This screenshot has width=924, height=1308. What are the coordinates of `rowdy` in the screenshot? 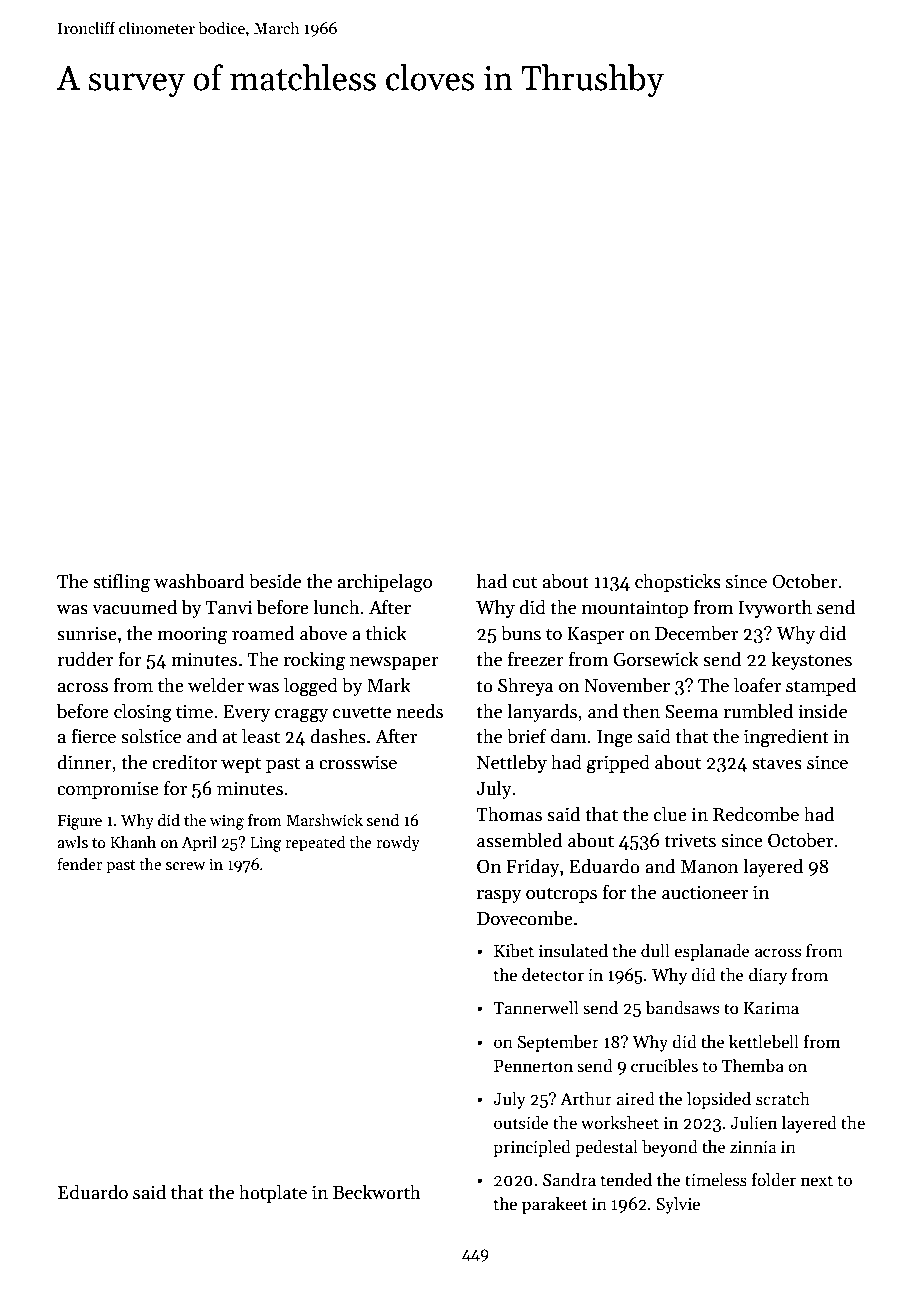 It's located at (398, 844).
